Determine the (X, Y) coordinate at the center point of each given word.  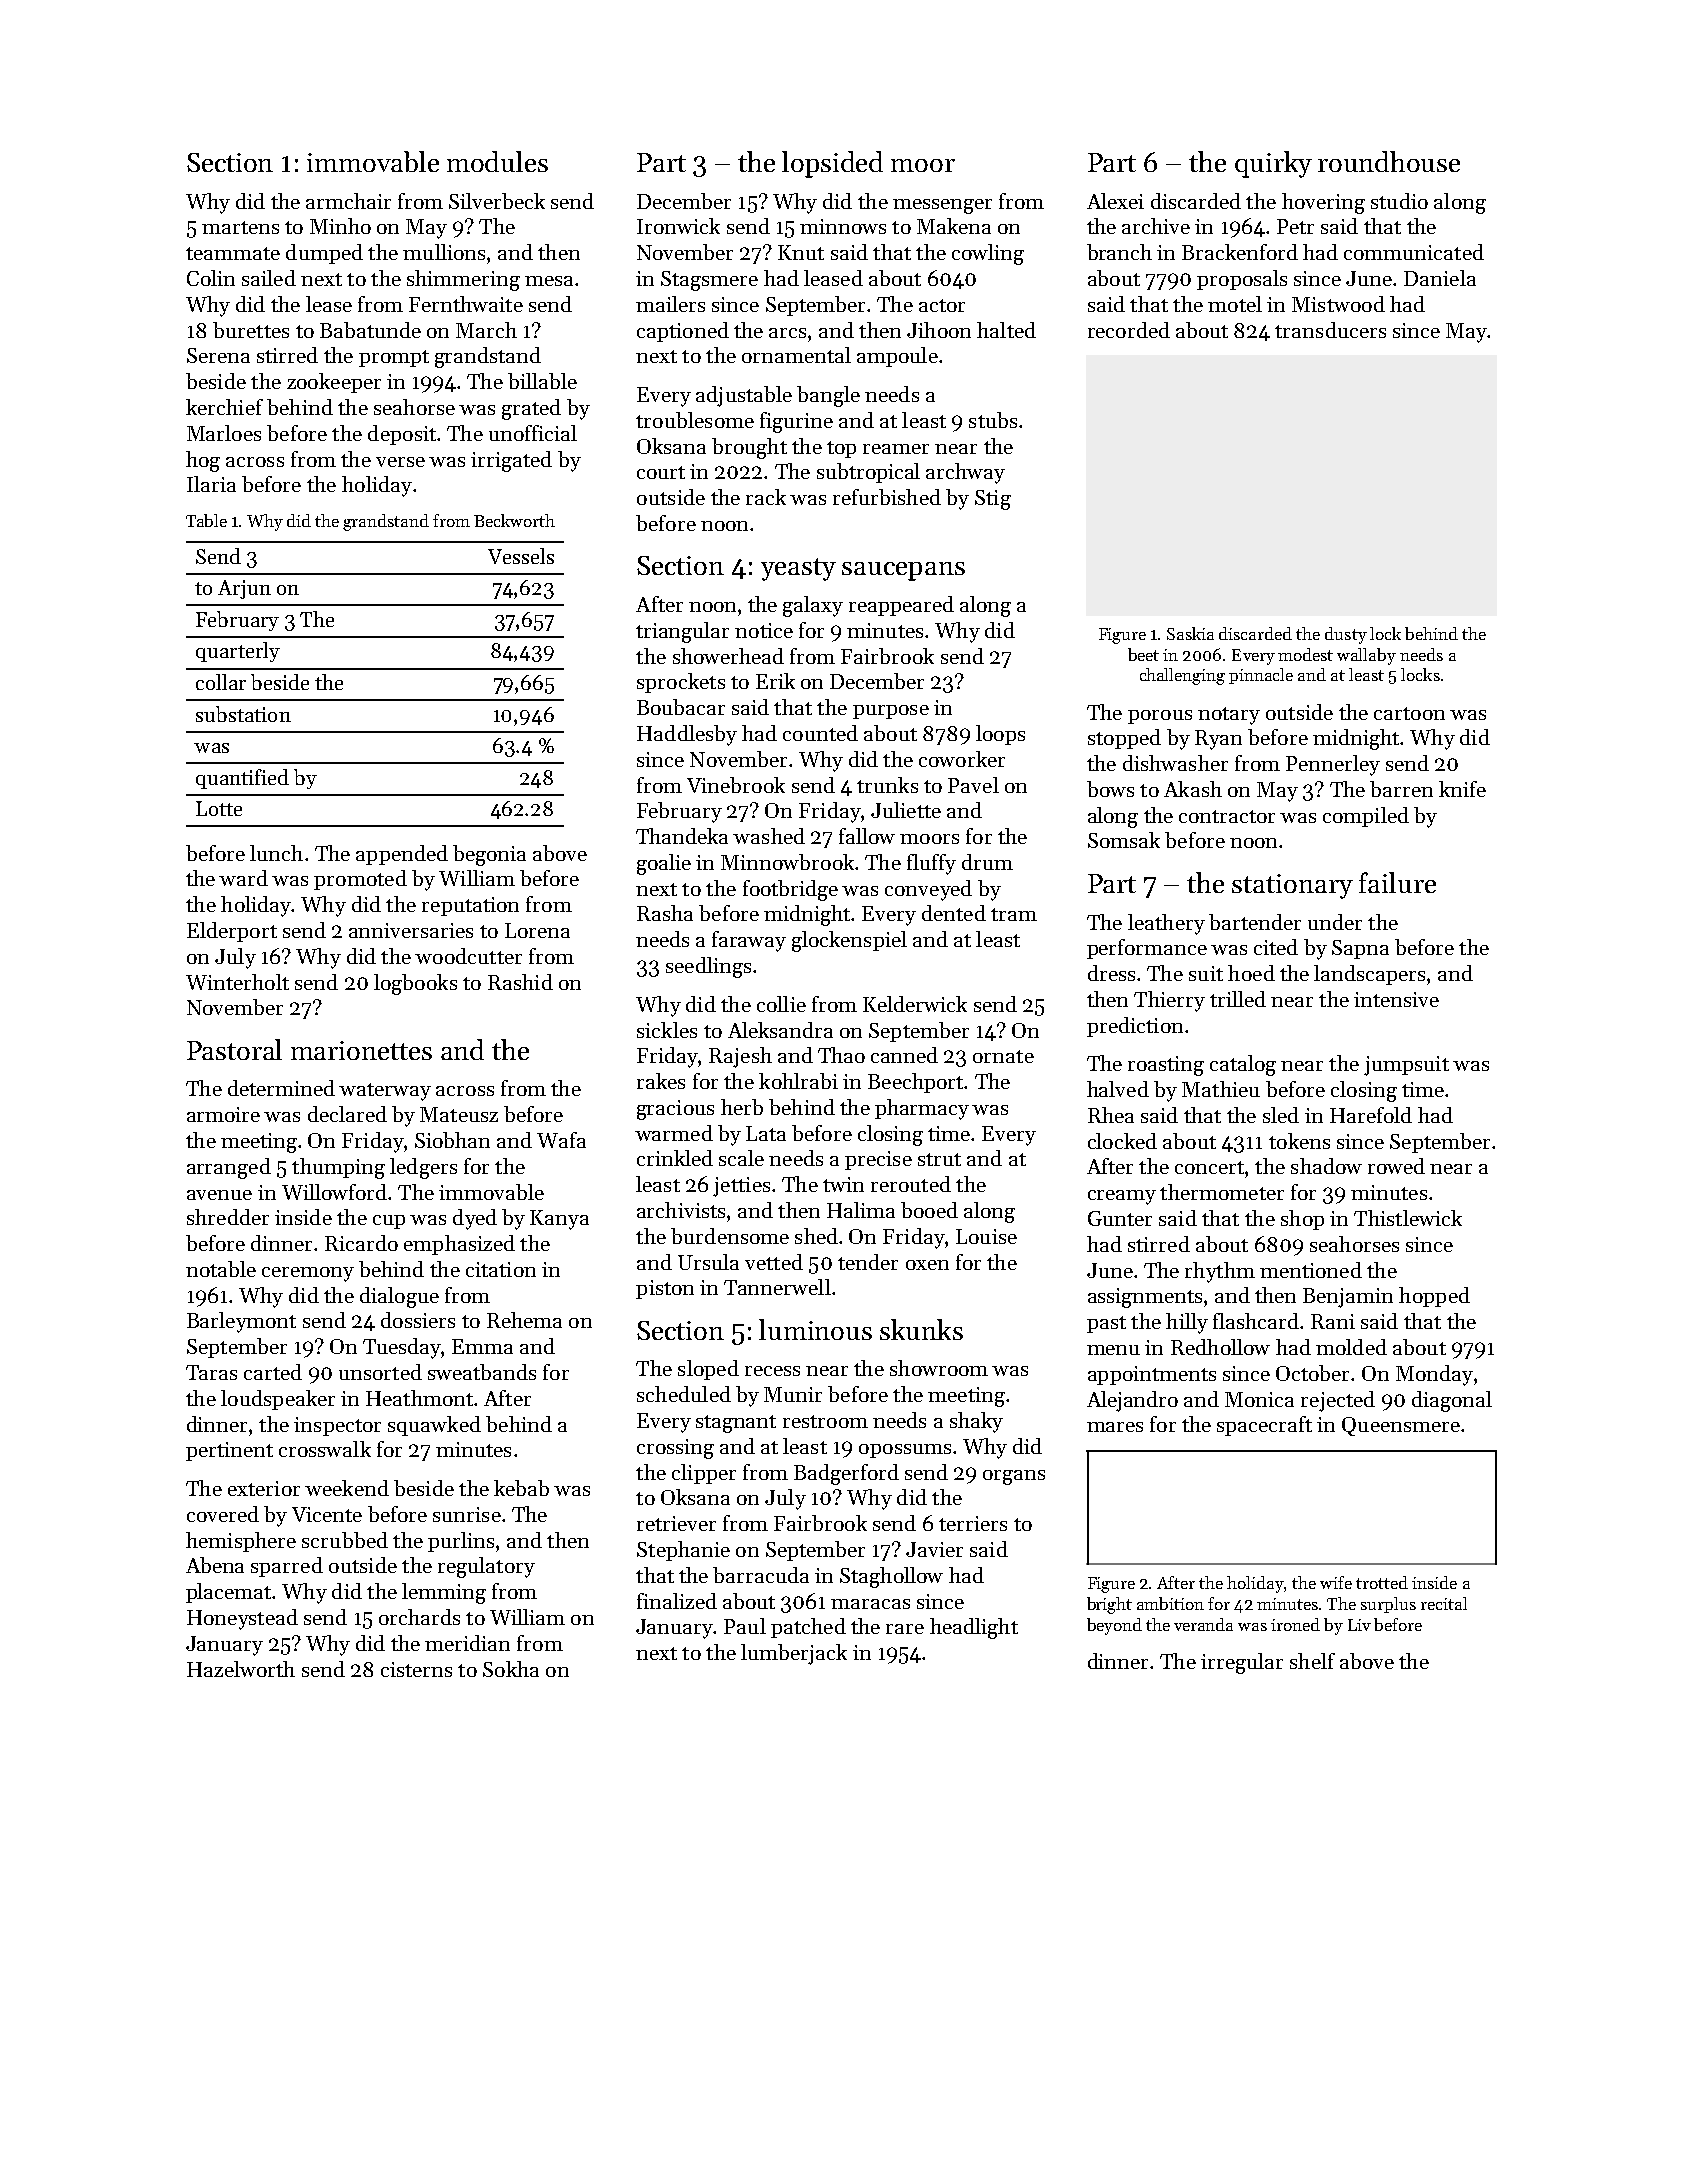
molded (1351, 1347)
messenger (942, 206)
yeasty (798, 569)
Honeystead (242, 1619)
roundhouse (1389, 161)
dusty (1346, 635)
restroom (825, 1421)
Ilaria (211, 484)
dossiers (418, 1320)
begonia (489, 855)
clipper (704, 1474)
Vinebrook (736, 785)
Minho (340, 226)
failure (1397, 882)
